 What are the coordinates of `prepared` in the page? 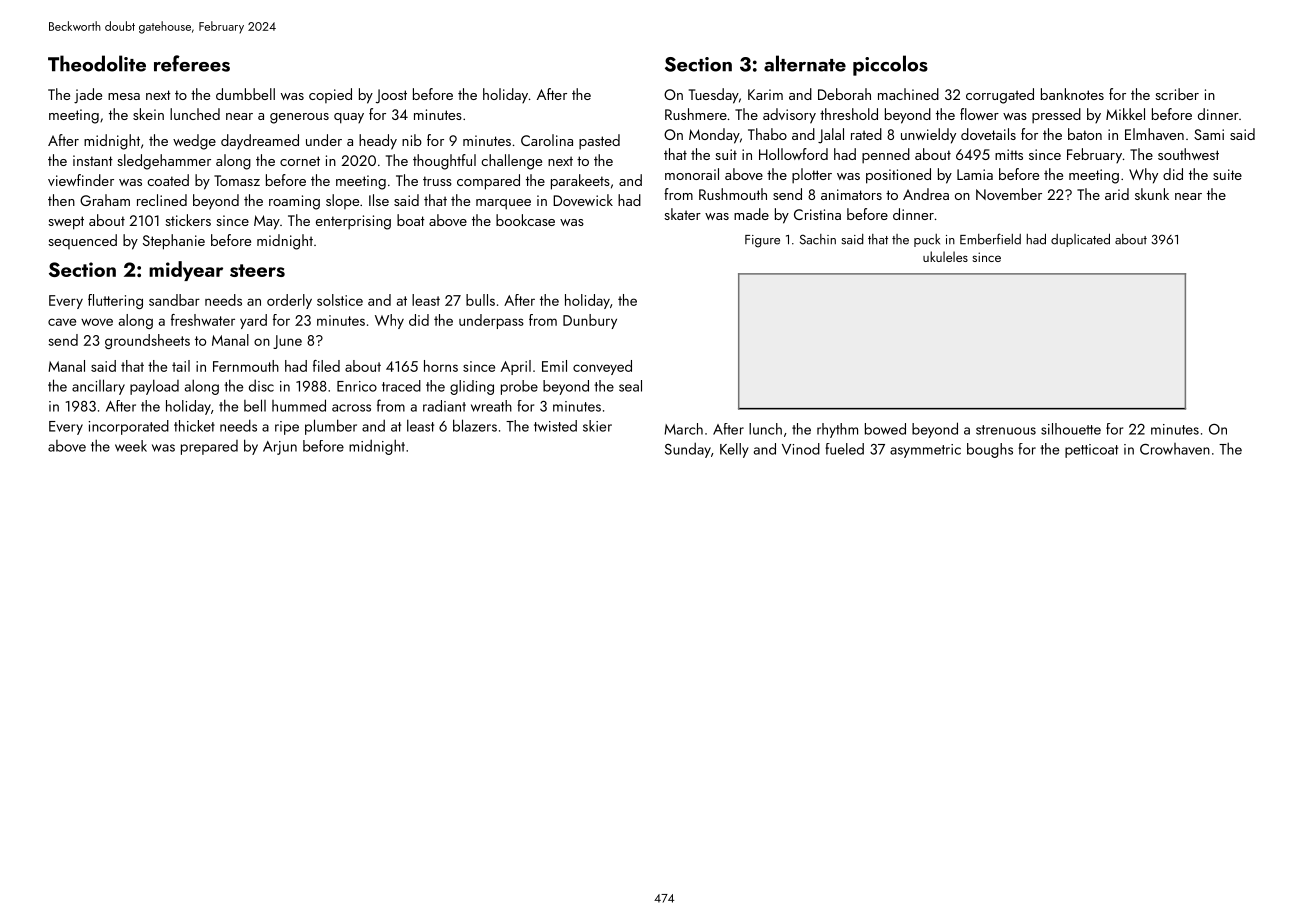 It's located at (209, 447).
